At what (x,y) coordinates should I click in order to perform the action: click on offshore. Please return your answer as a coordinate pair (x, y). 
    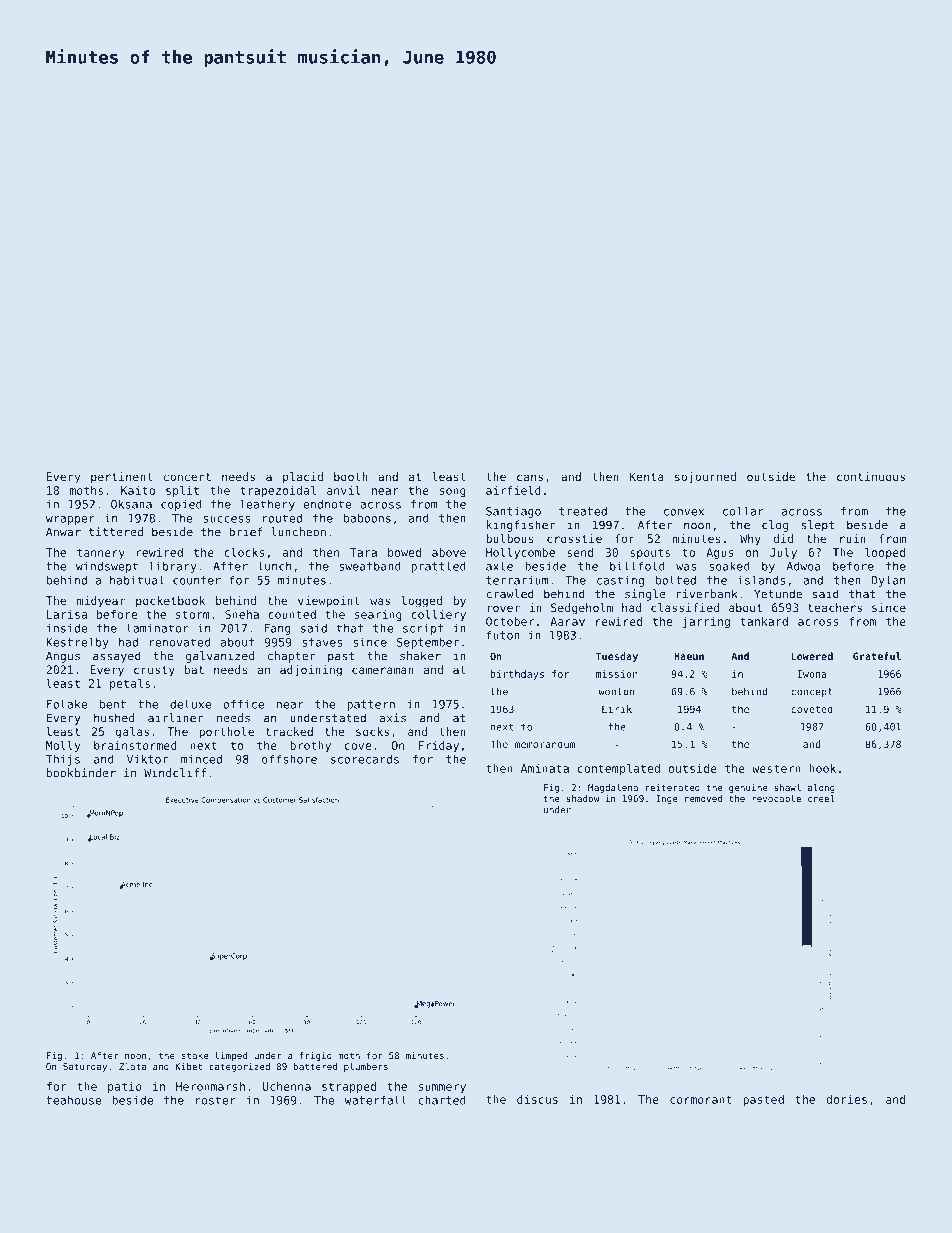
    Looking at the image, I should click on (289, 759).
